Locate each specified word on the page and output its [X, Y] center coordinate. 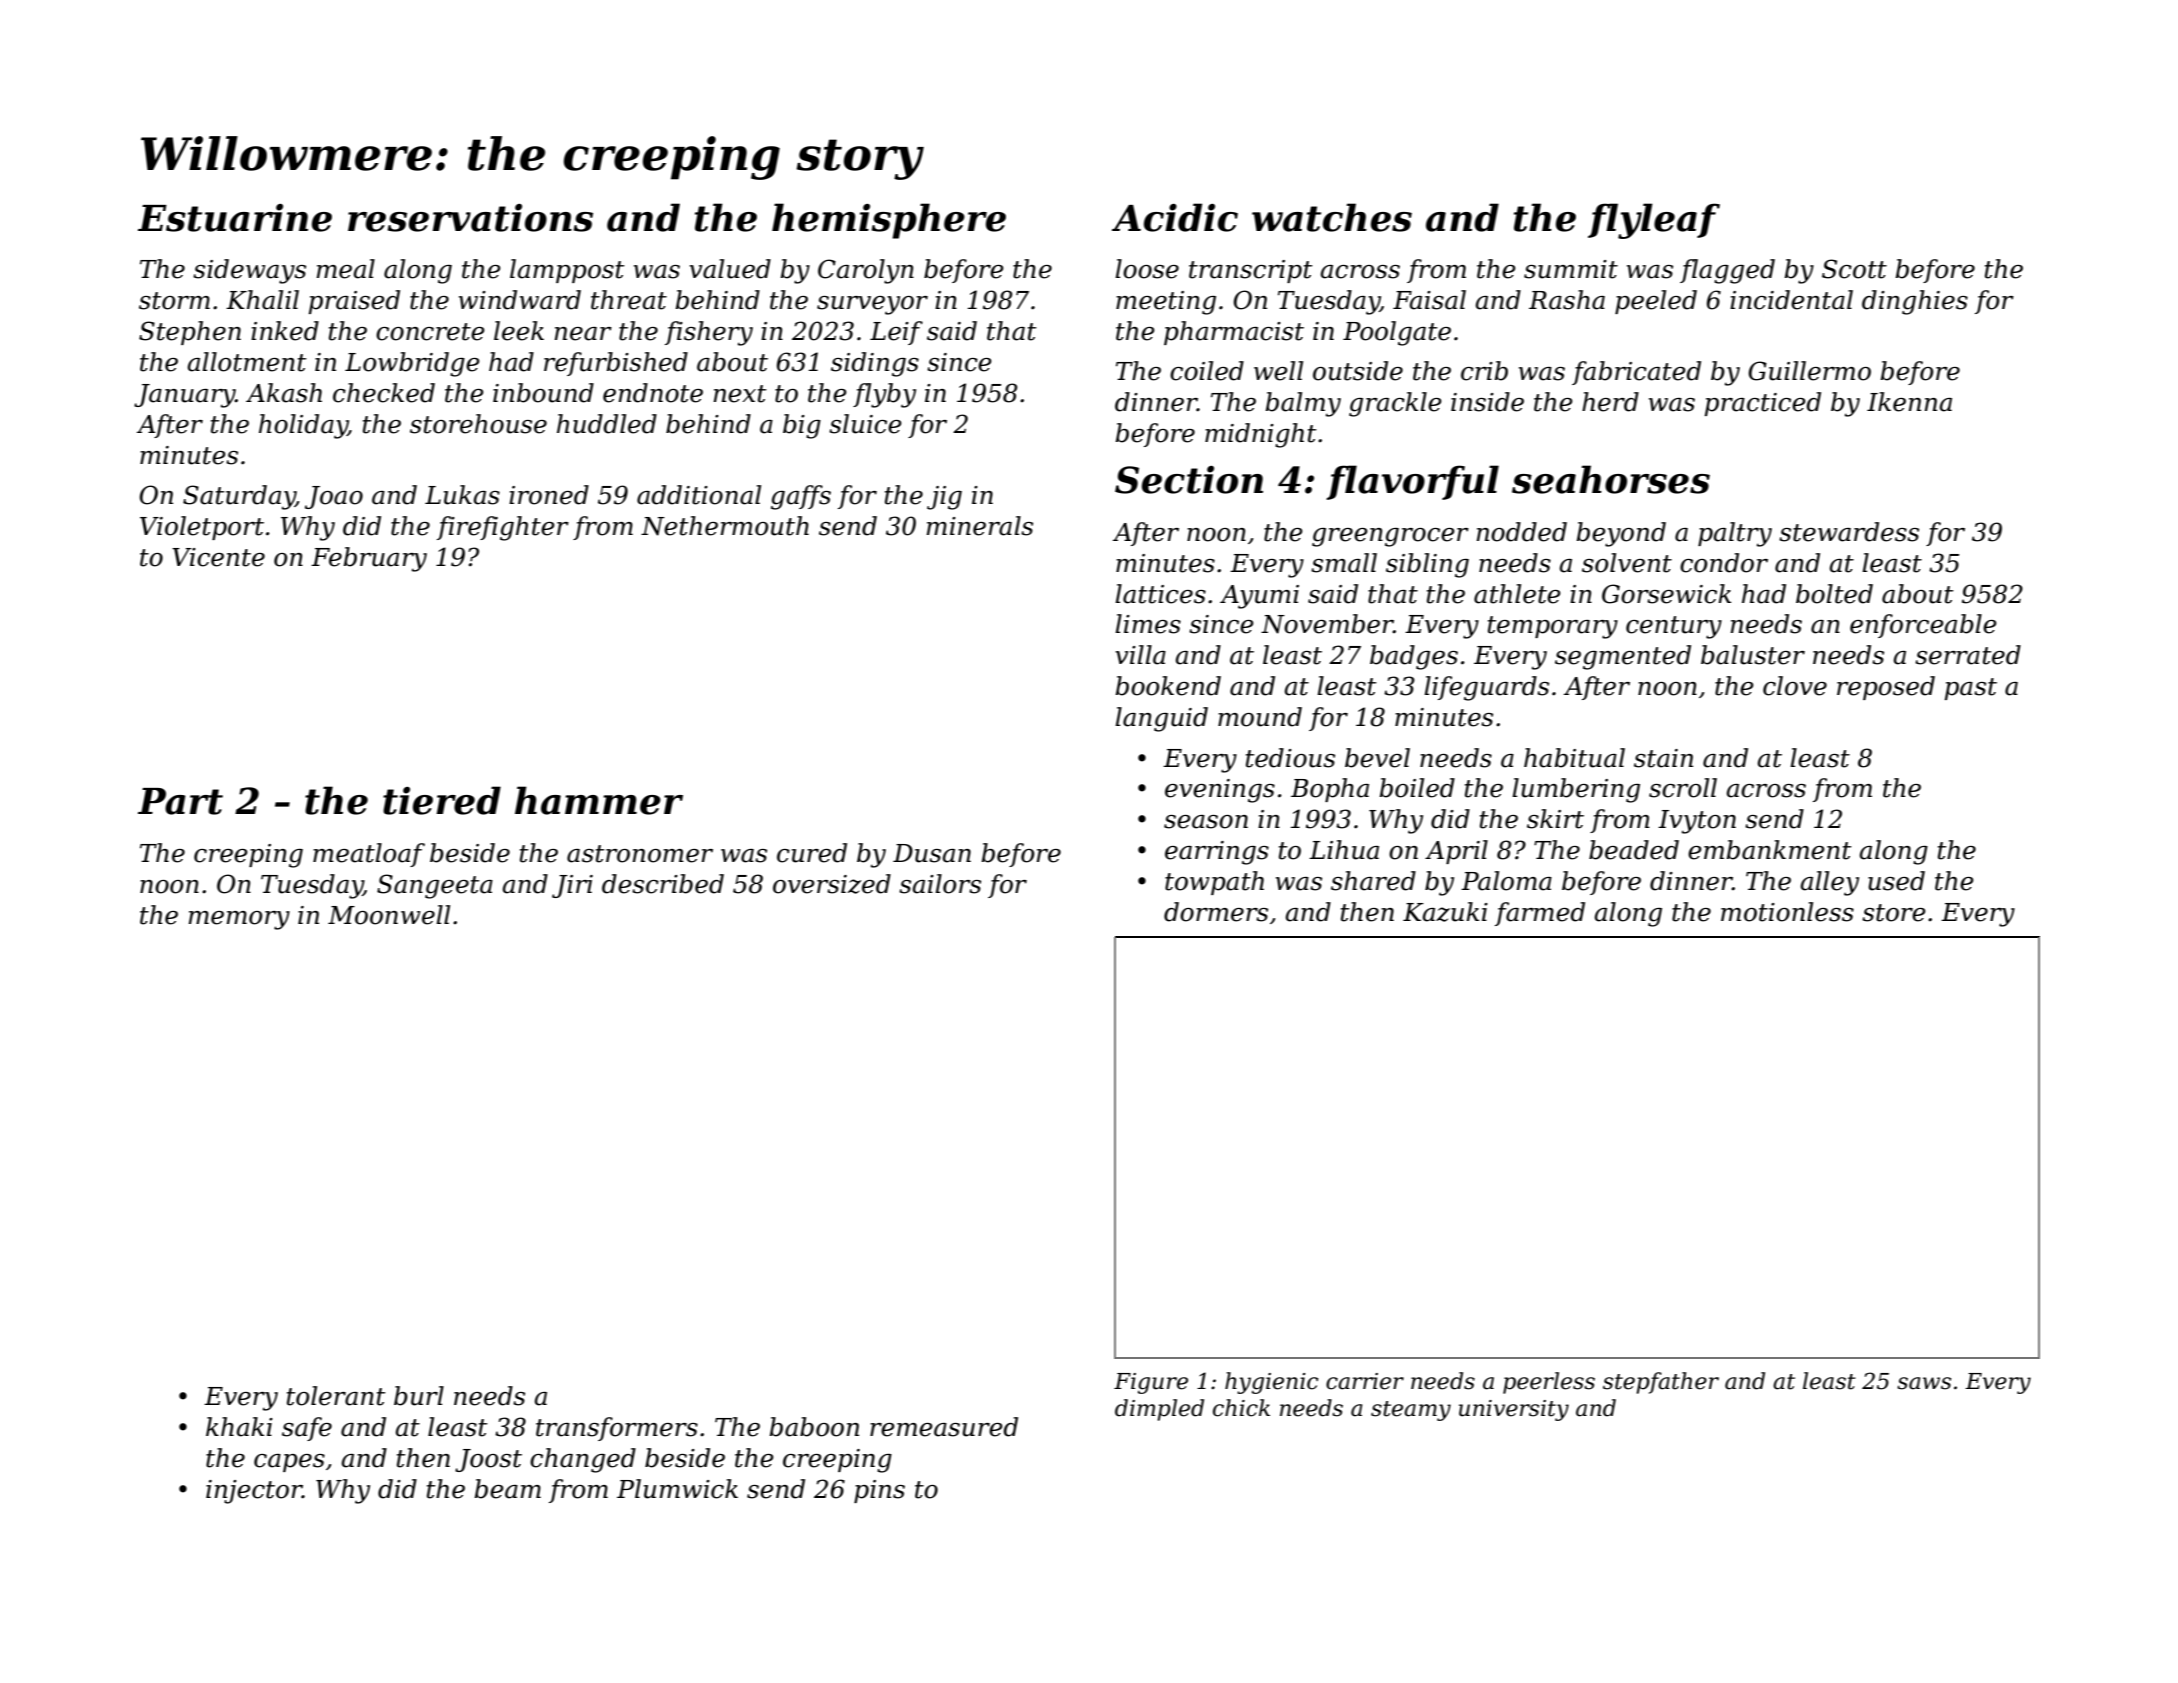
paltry [1735, 534]
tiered [442, 800]
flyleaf [1654, 221]
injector [254, 1492]
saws [1924, 1383]
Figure [1151, 1383]
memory [239, 920]
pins [879, 1491]
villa [1140, 655]
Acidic [1175, 217]
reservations [470, 218]
